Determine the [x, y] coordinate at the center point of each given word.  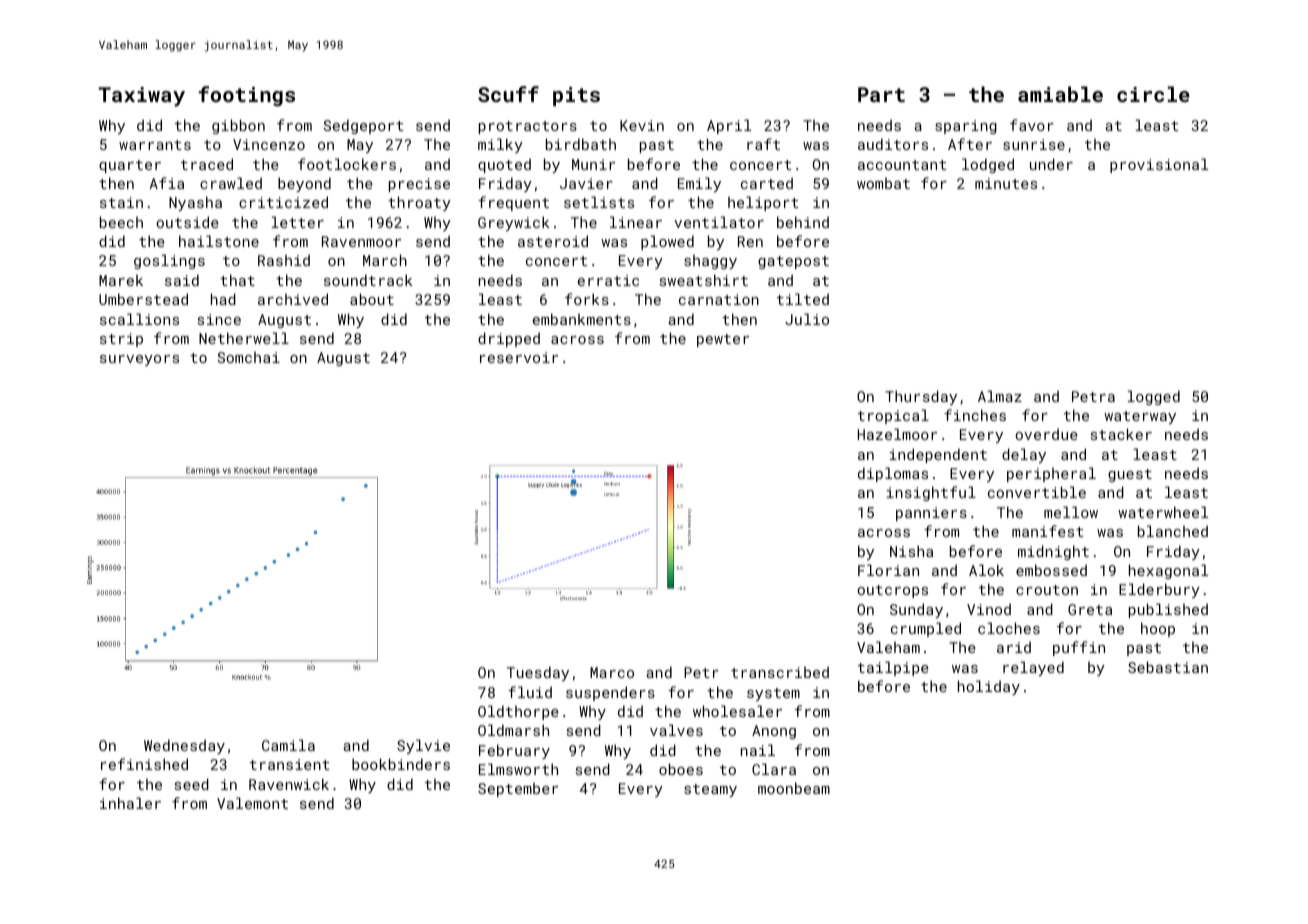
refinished [144, 764]
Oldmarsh [513, 730]
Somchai [249, 357]
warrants [155, 145]
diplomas [893, 474]
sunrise [1034, 144]
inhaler [130, 803]
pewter [723, 340]
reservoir [519, 357]
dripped [509, 339]
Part [881, 94]
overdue [1046, 434]
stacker [1121, 434]
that [237, 280]
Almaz [1000, 396]
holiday [989, 687]
